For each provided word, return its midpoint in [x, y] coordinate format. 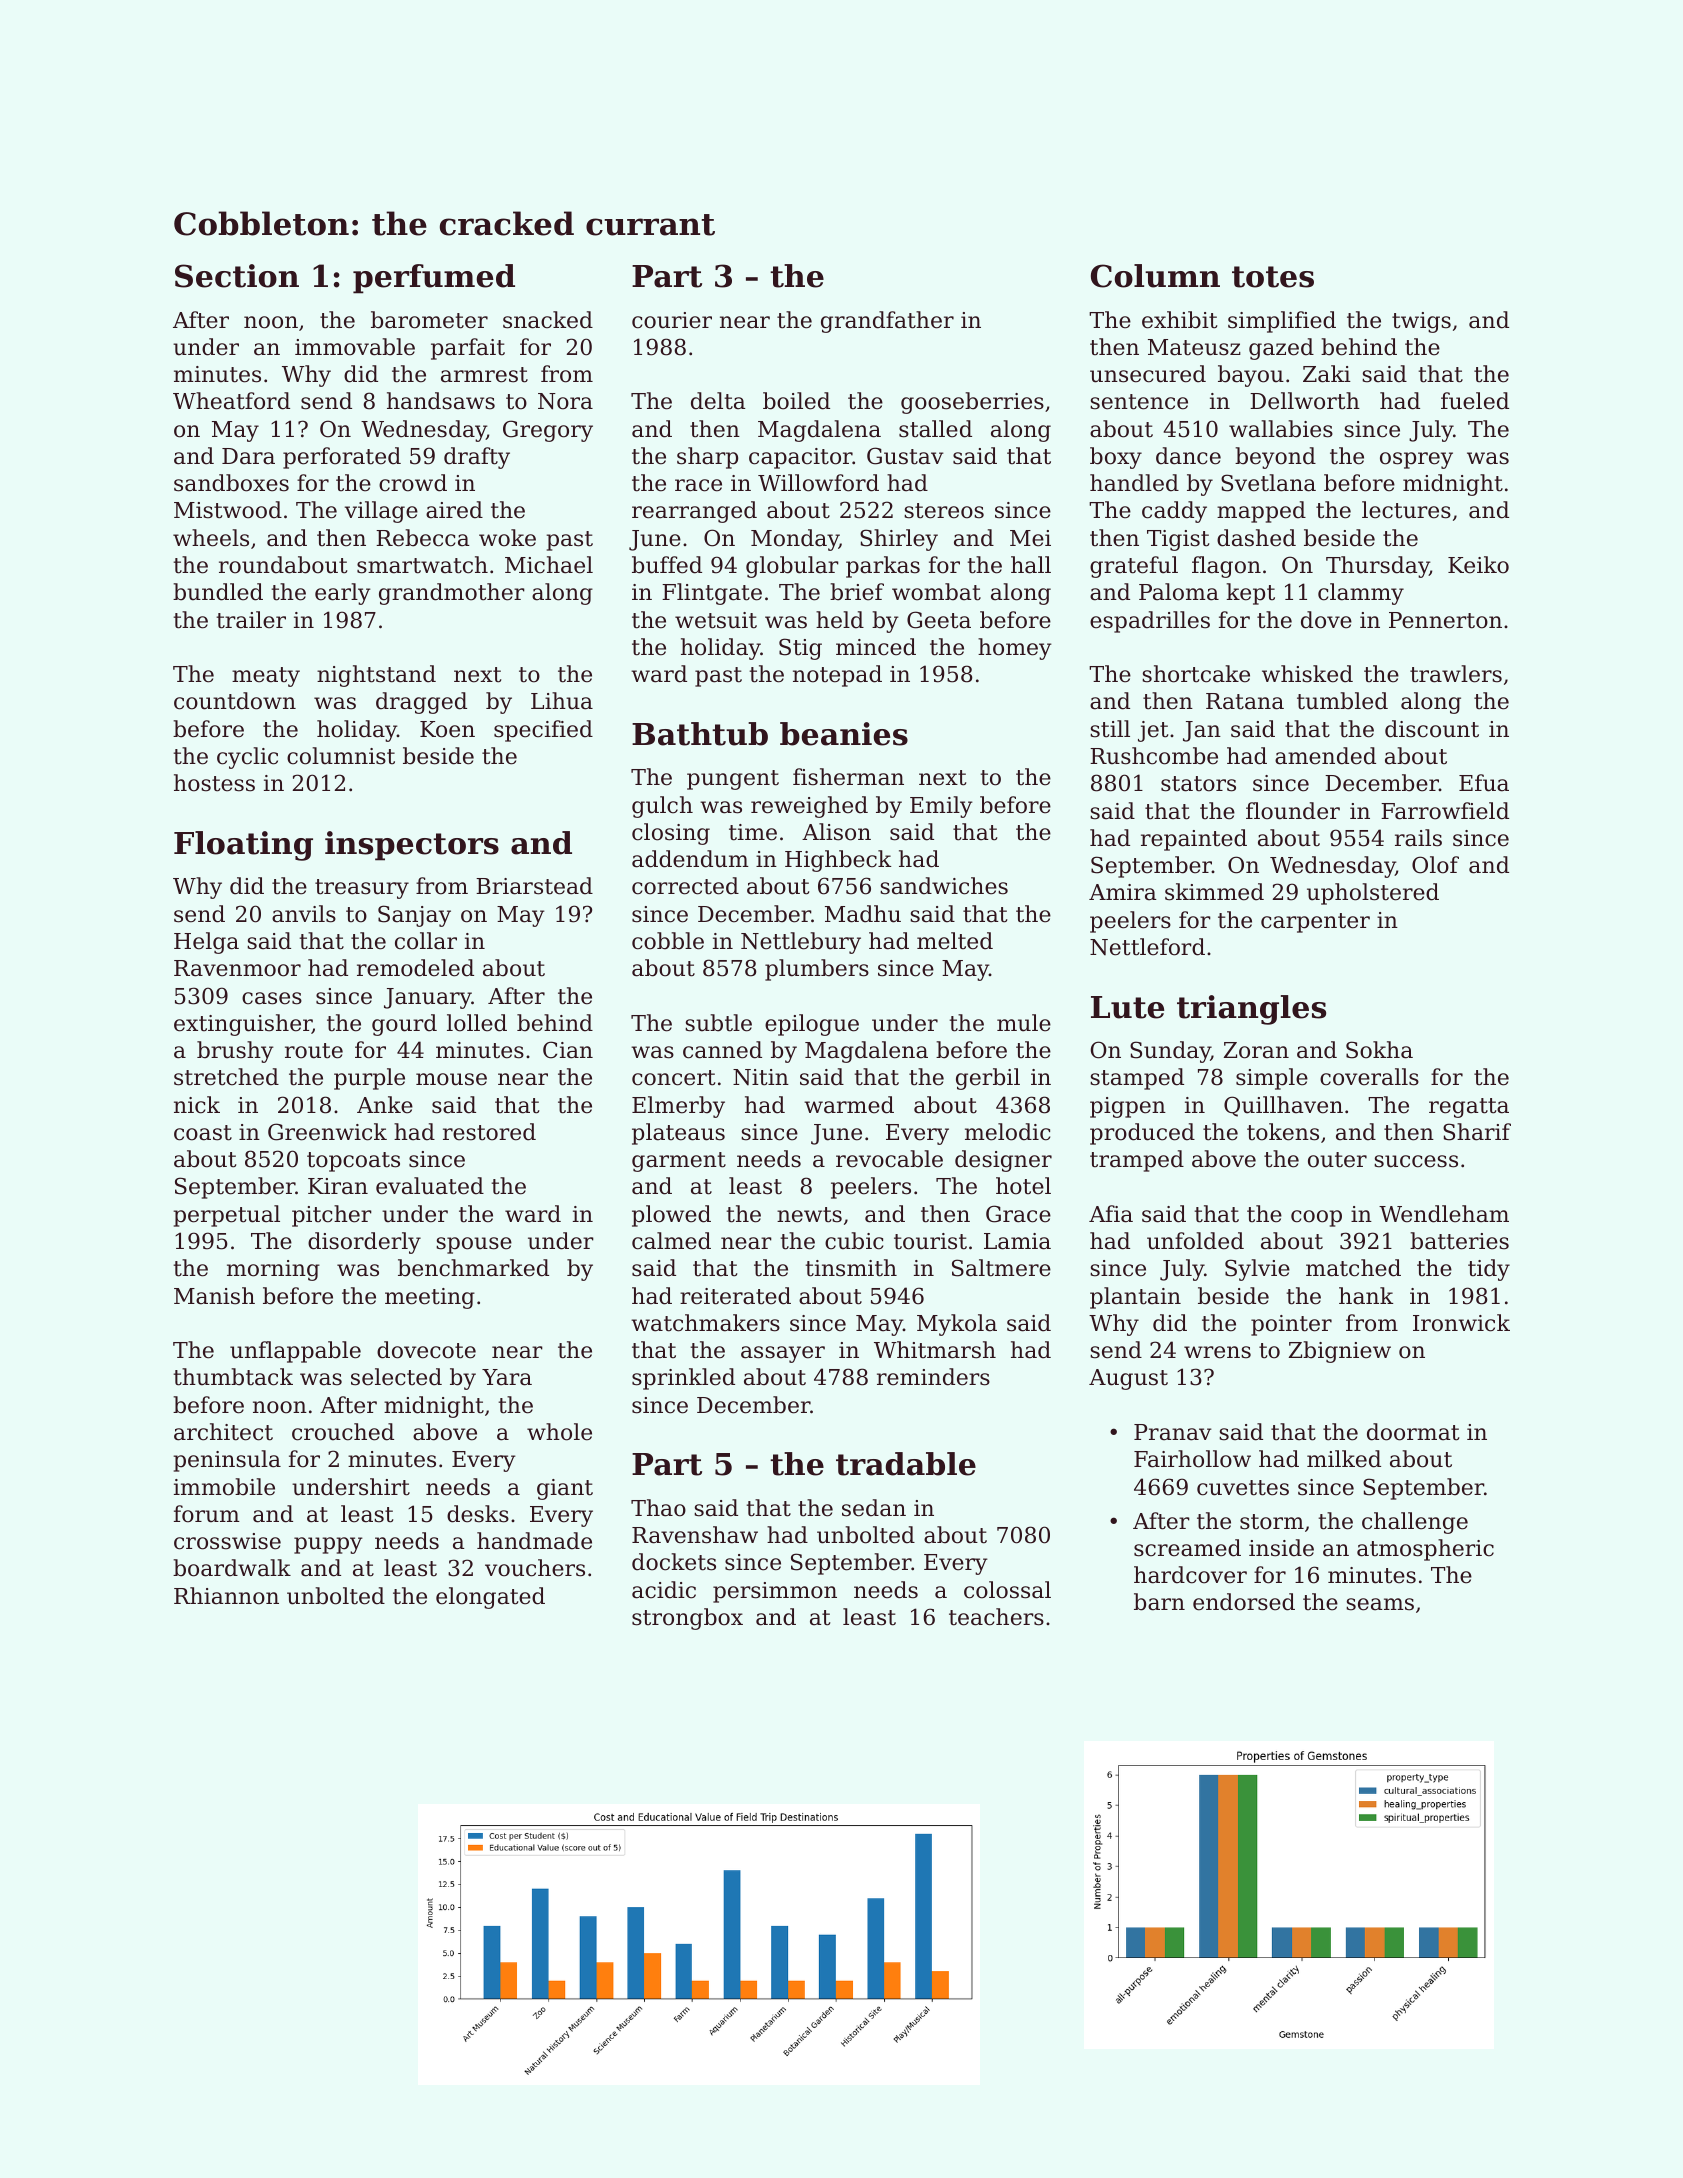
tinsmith [851, 1268]
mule [1024, 1023]
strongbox [687, 1619]
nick [197, 1105]
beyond [1275, 458]
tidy [1489, 1270]
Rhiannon [226, 1596]
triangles [1251, 1010]
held [840, 620]
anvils [304, 914]
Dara [248, 456]
